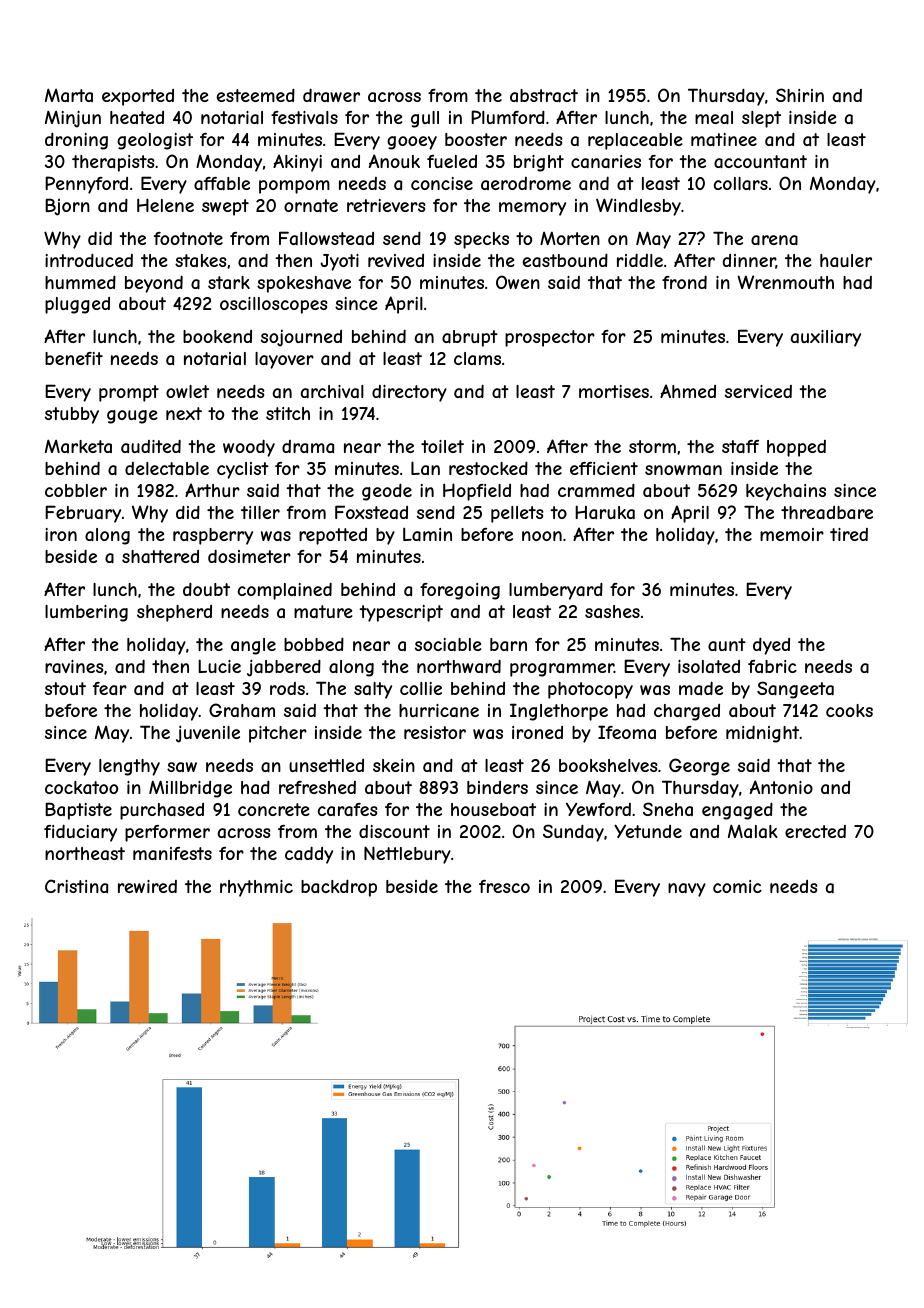 This page has width=924, height=1308. I want to click on repotted, so click(333, 536).
